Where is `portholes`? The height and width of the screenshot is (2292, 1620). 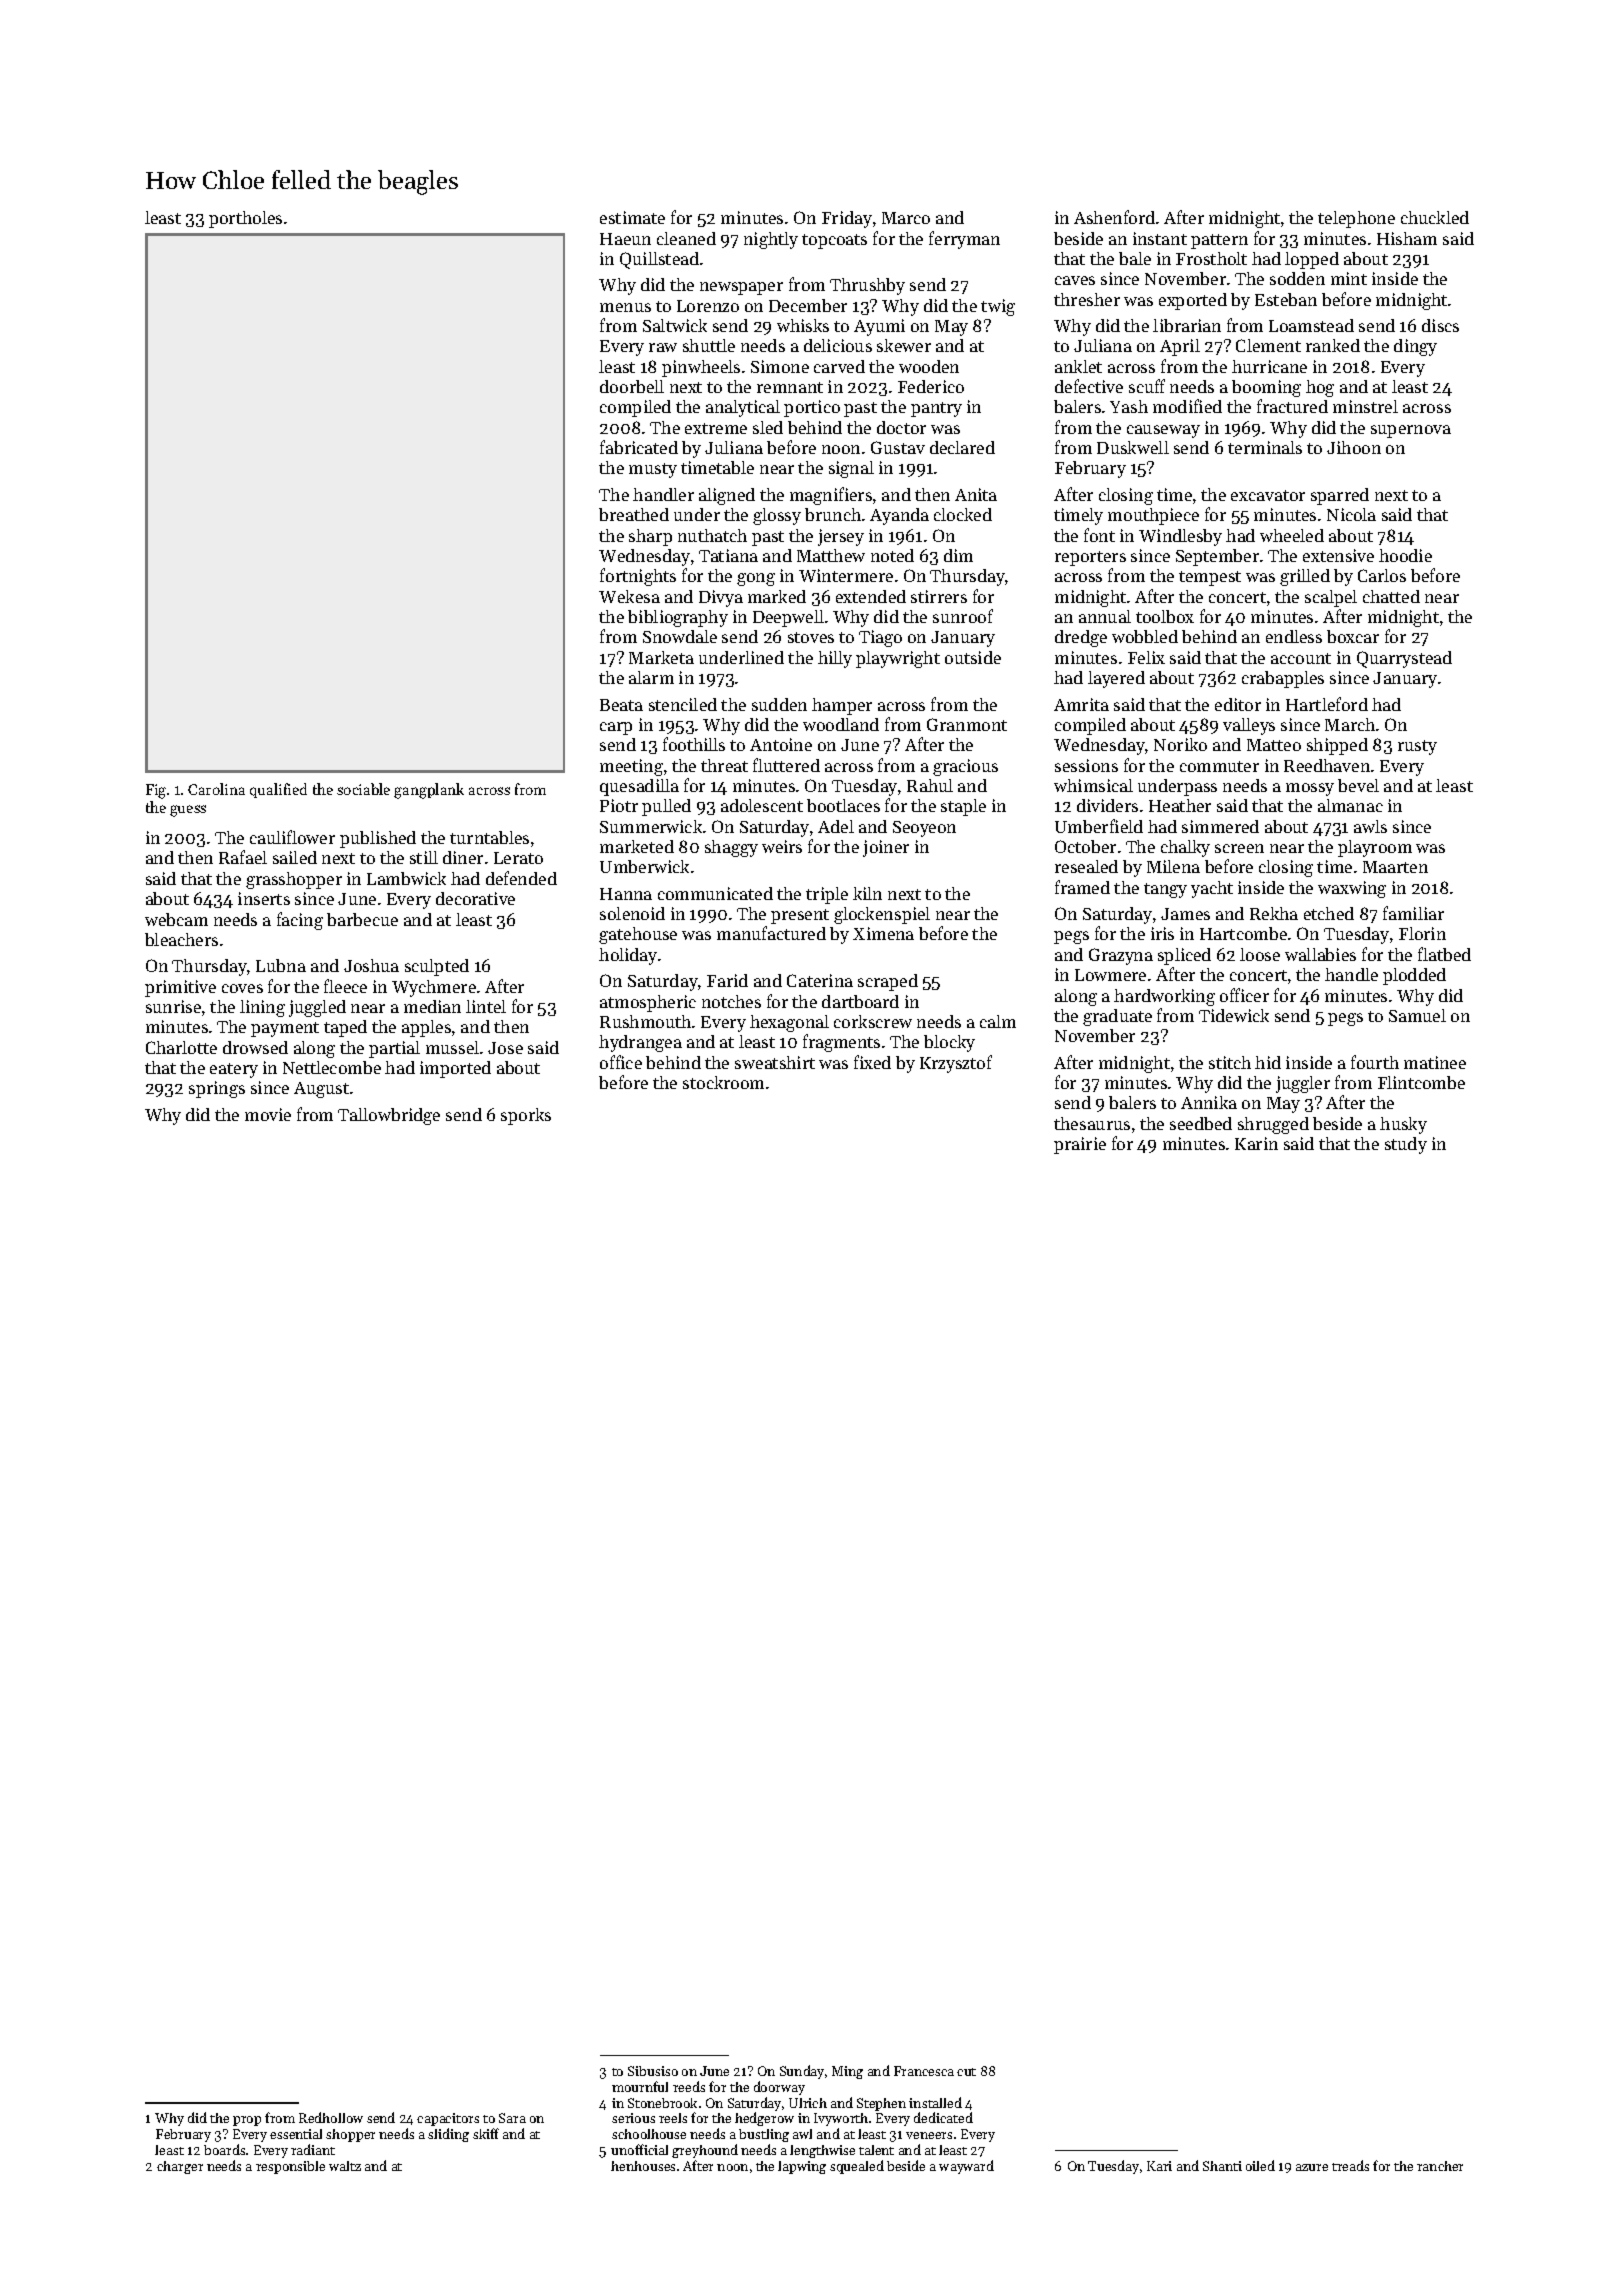 portholes is located at coordinates (245, 219).
